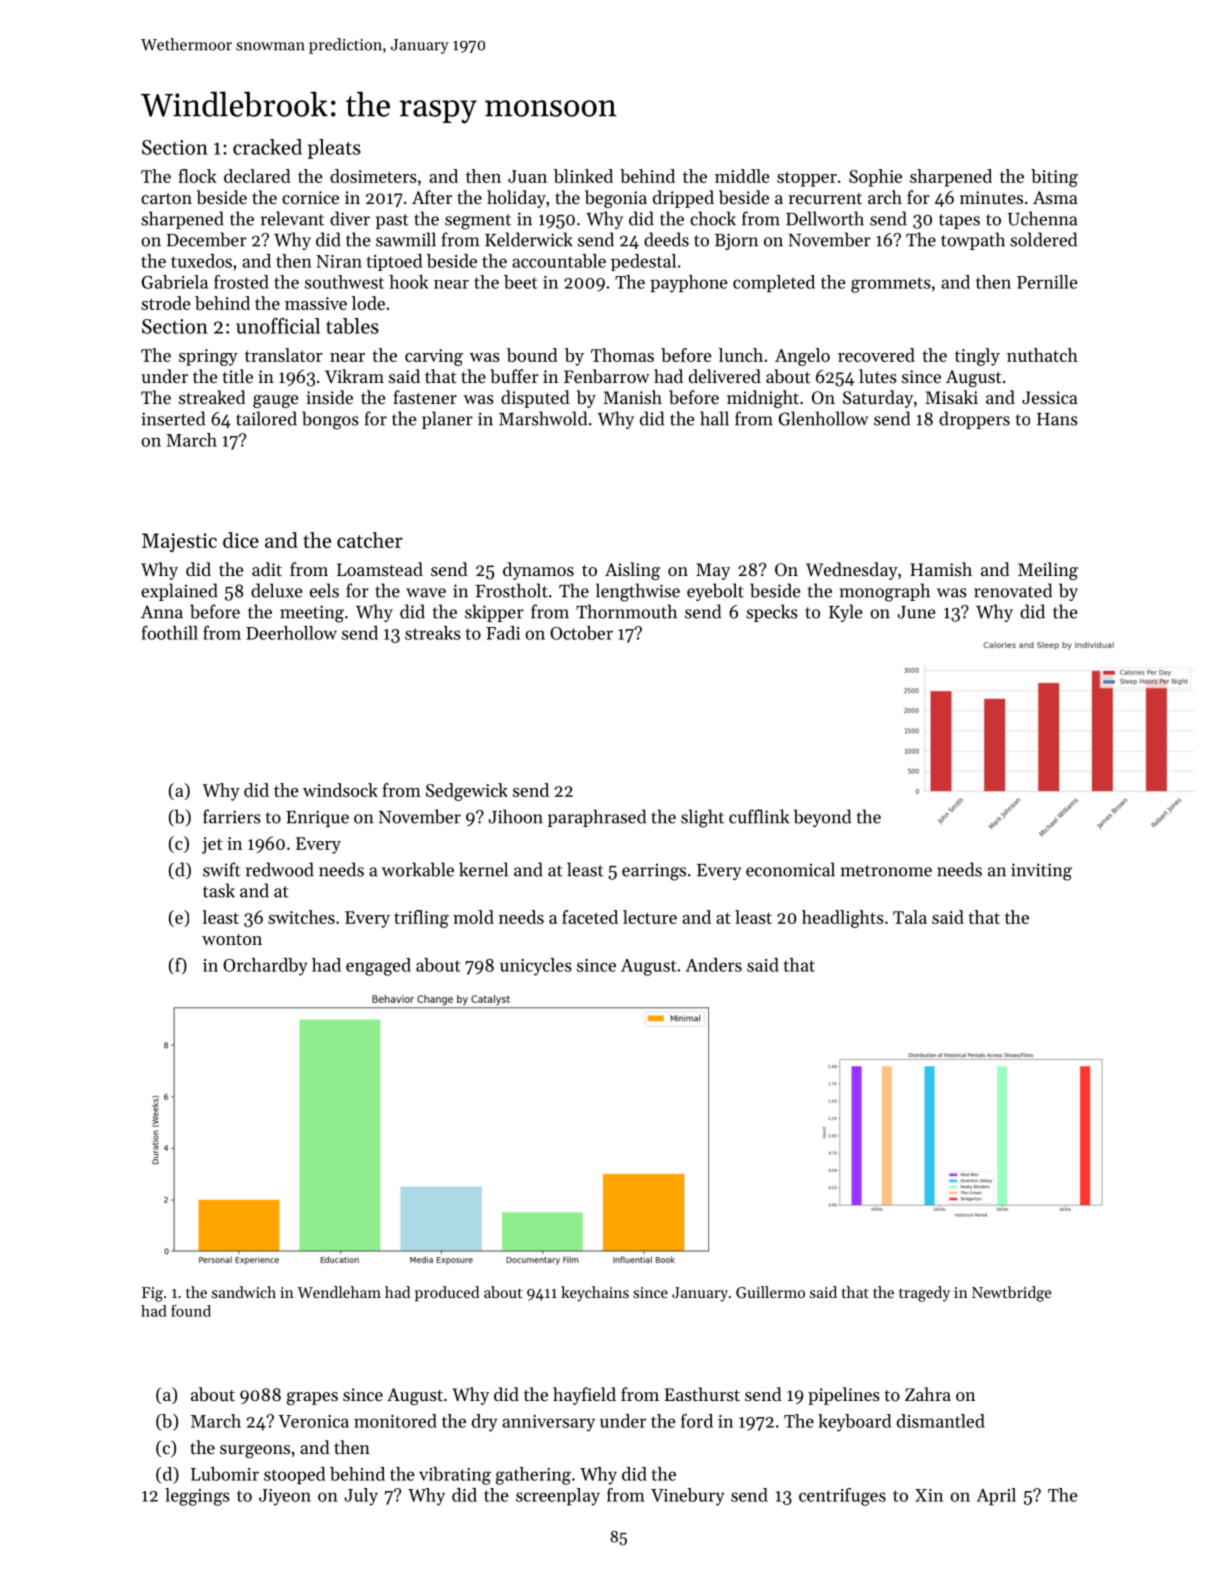  Describe the element at coordinates (267, 147) in the screenshot. I see `cracked` at that location.
